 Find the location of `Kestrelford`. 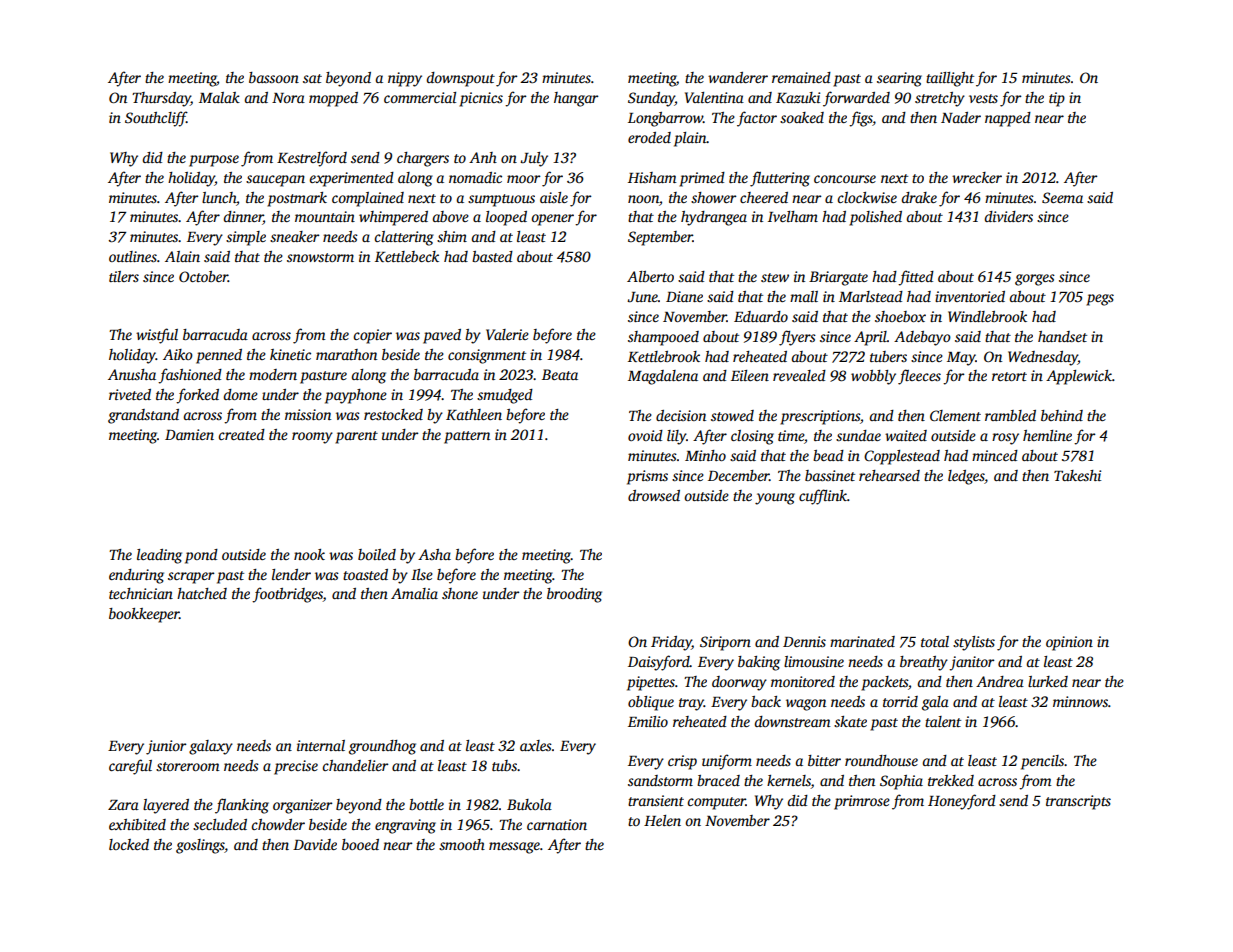

Kestrelford is located at coordinates (312, 159).
